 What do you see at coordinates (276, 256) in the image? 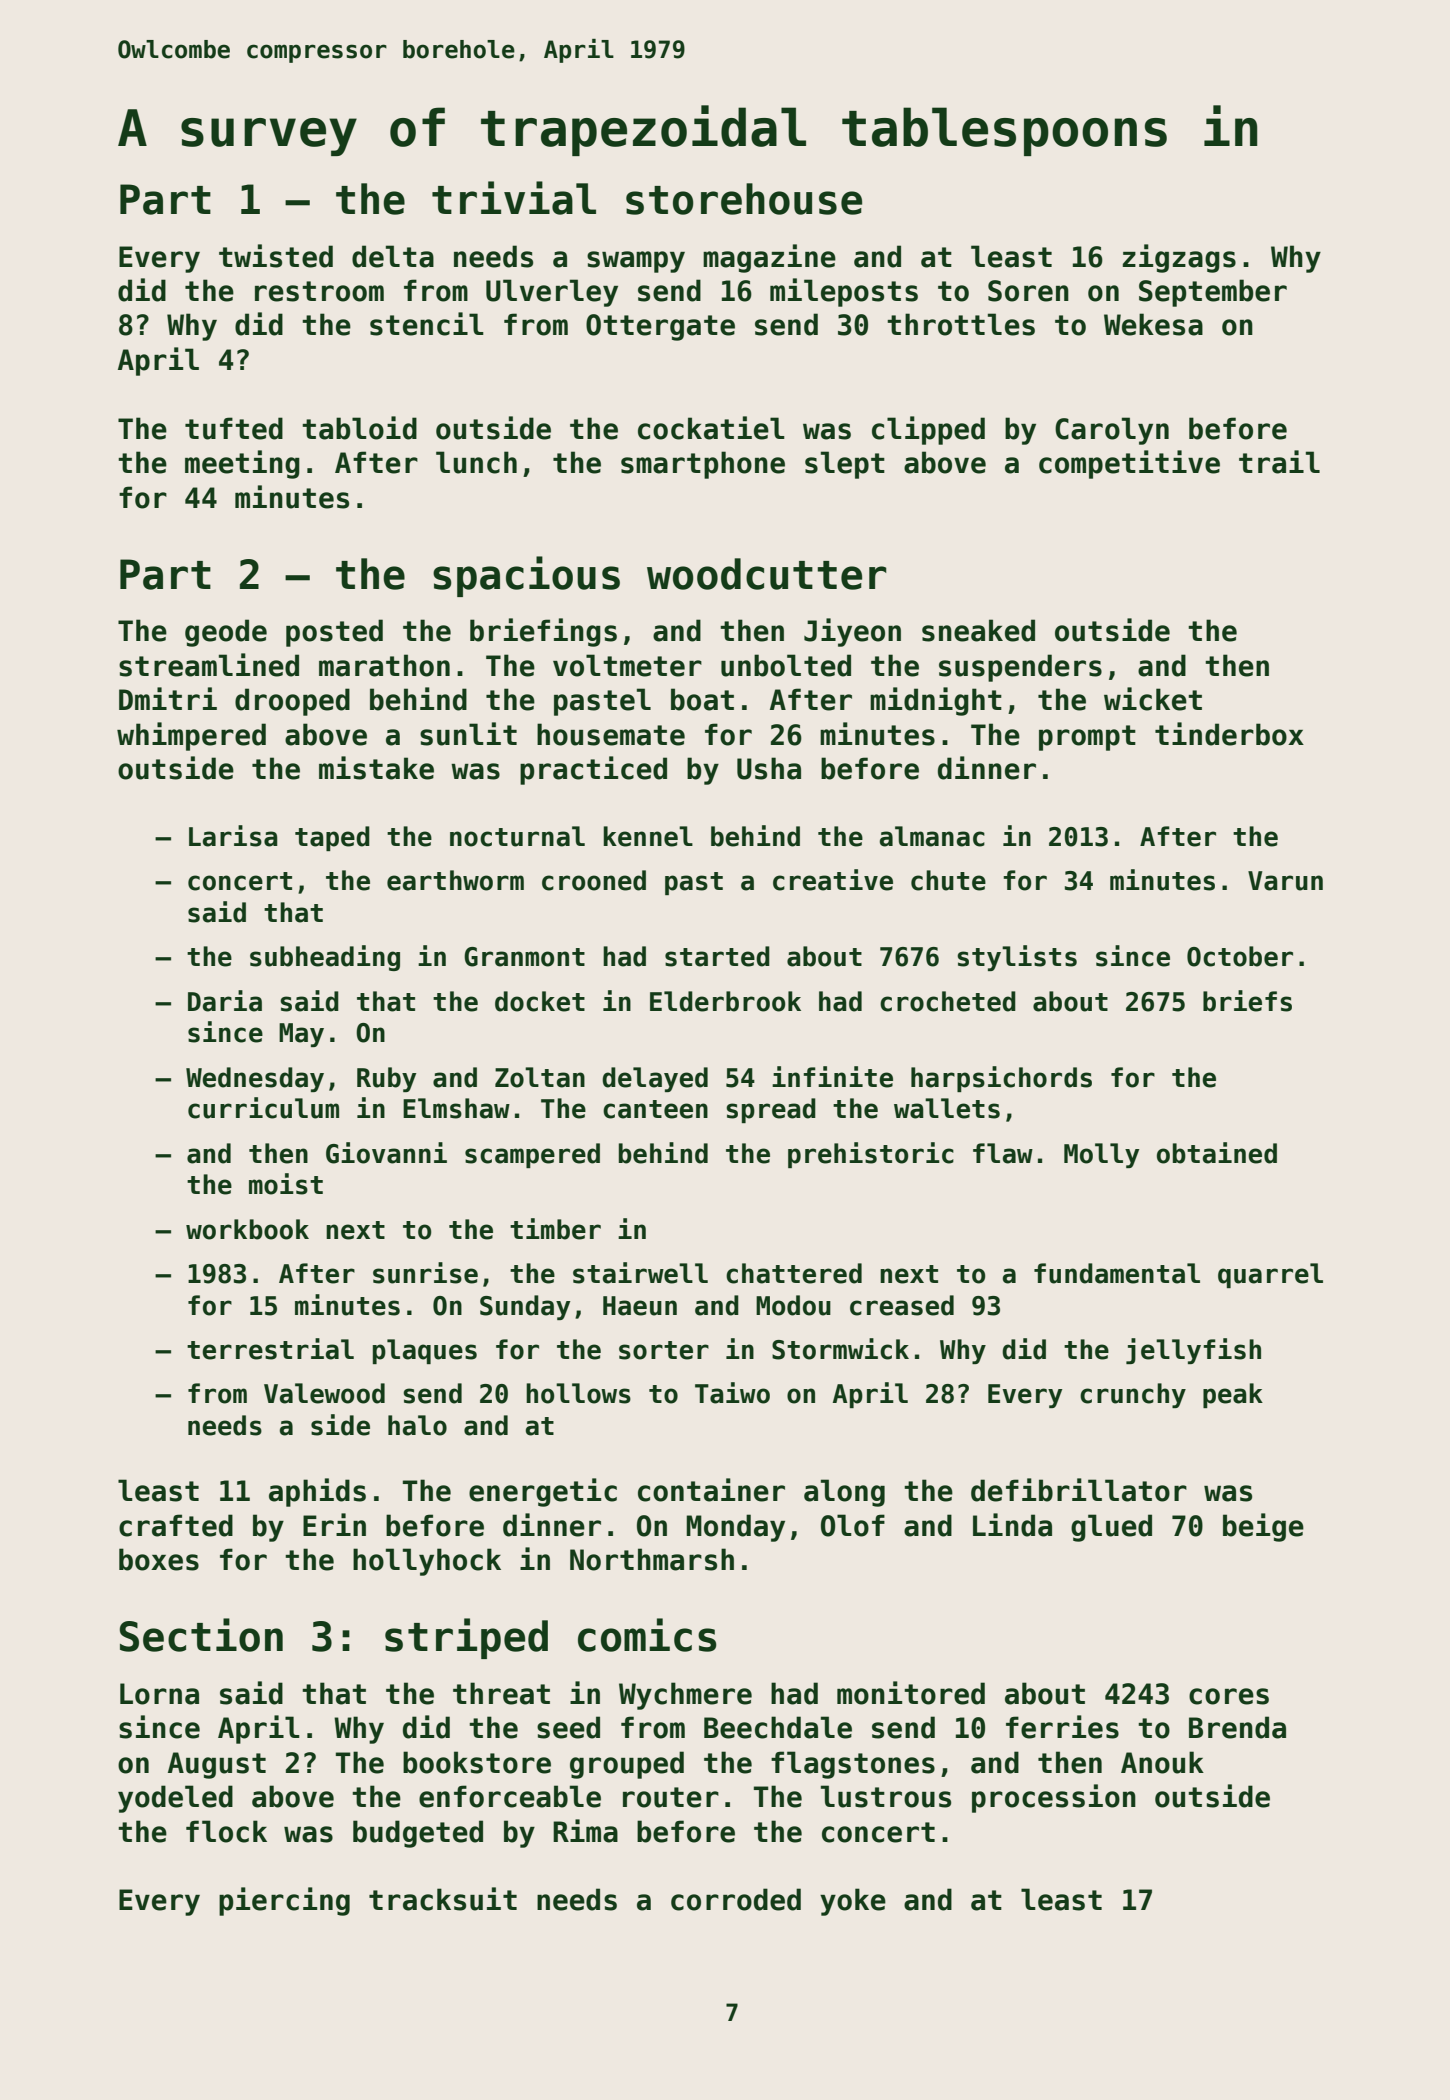
I see `twisted` at bounding box center [276, 256].
